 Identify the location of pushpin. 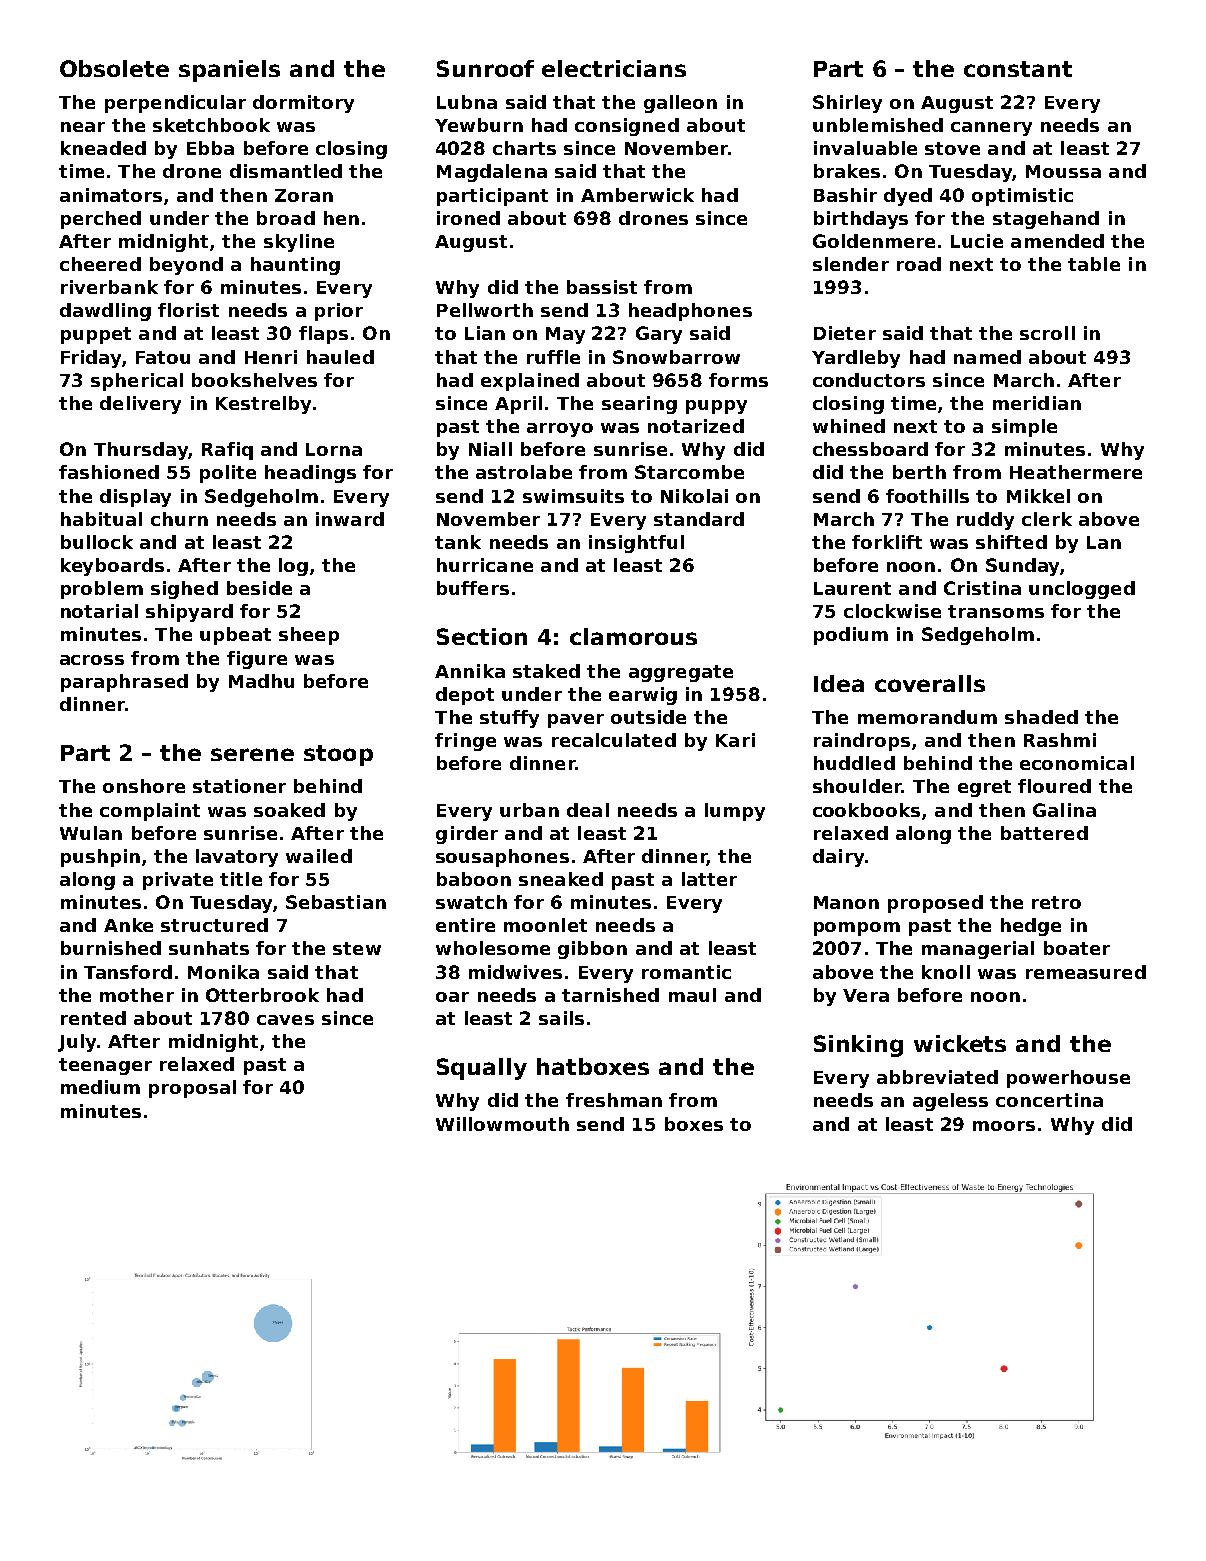
(100, 858).
